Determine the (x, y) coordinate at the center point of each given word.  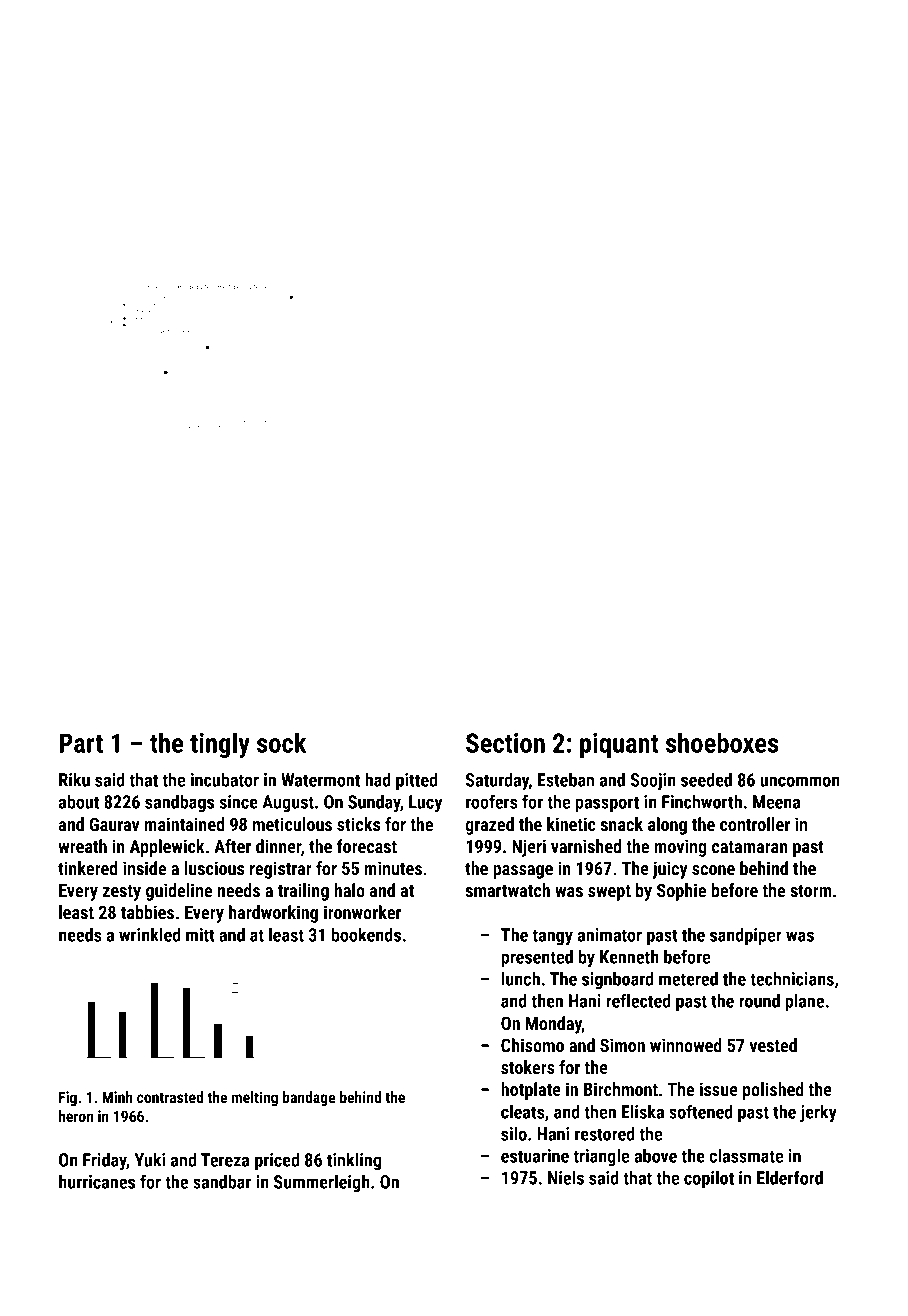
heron (76, 1116)
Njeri (529, 848)
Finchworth (702, 802)
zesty (122, 893)
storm (811, 891)
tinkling (354, 1161)
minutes (393, 868)
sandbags (179, 803)
